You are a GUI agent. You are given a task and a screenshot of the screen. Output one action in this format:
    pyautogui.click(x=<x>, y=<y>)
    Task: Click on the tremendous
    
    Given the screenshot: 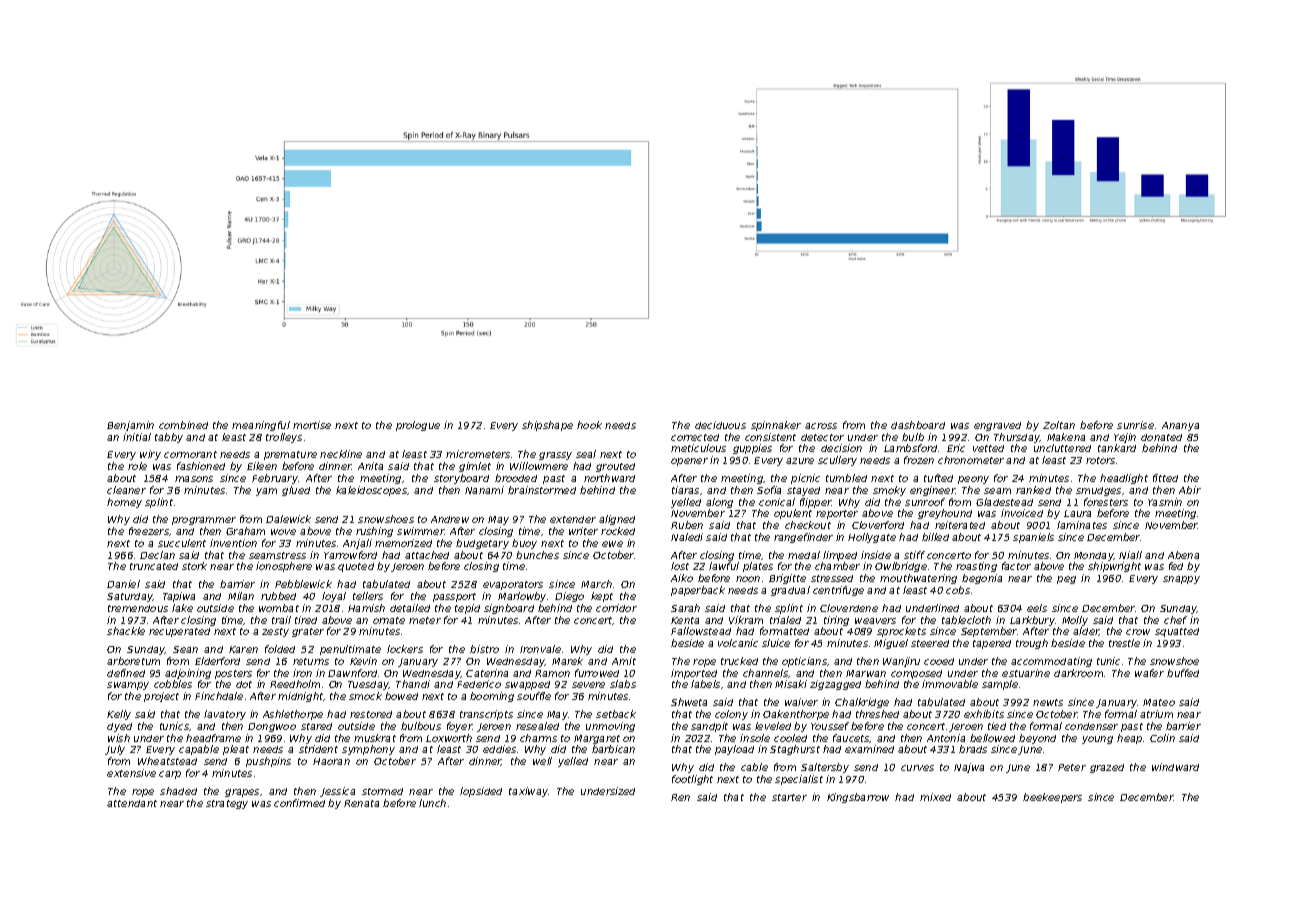 What is the action you would take?
    pyautogui.click(x=138, y=608)
